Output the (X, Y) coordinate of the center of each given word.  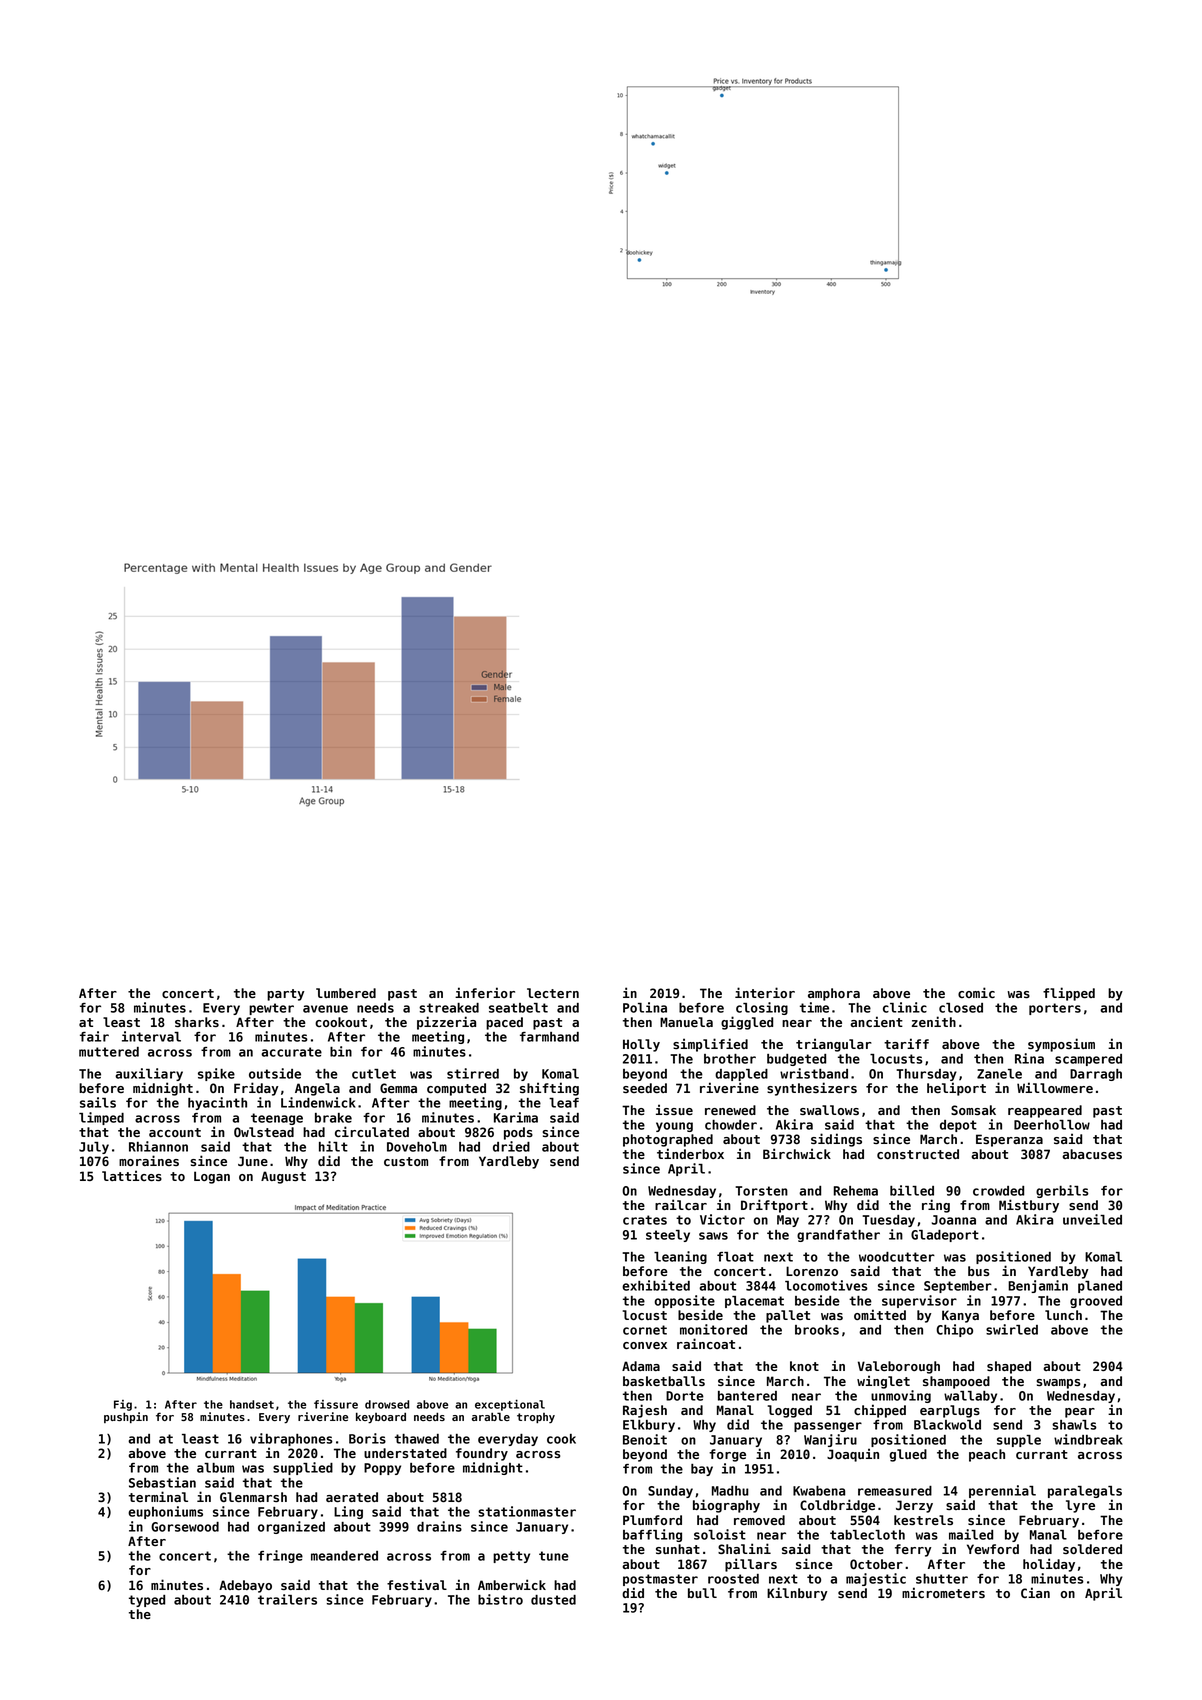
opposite (685, 1301)
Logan (212, 1177)
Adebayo (245, 1586)
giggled (747, 1023)
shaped (1009, 1367)
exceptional (510, 1405)
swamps (1058, 1384)
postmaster (660, 1580)
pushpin (126, 1417)
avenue (325, 1009)
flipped (1069, 994)
